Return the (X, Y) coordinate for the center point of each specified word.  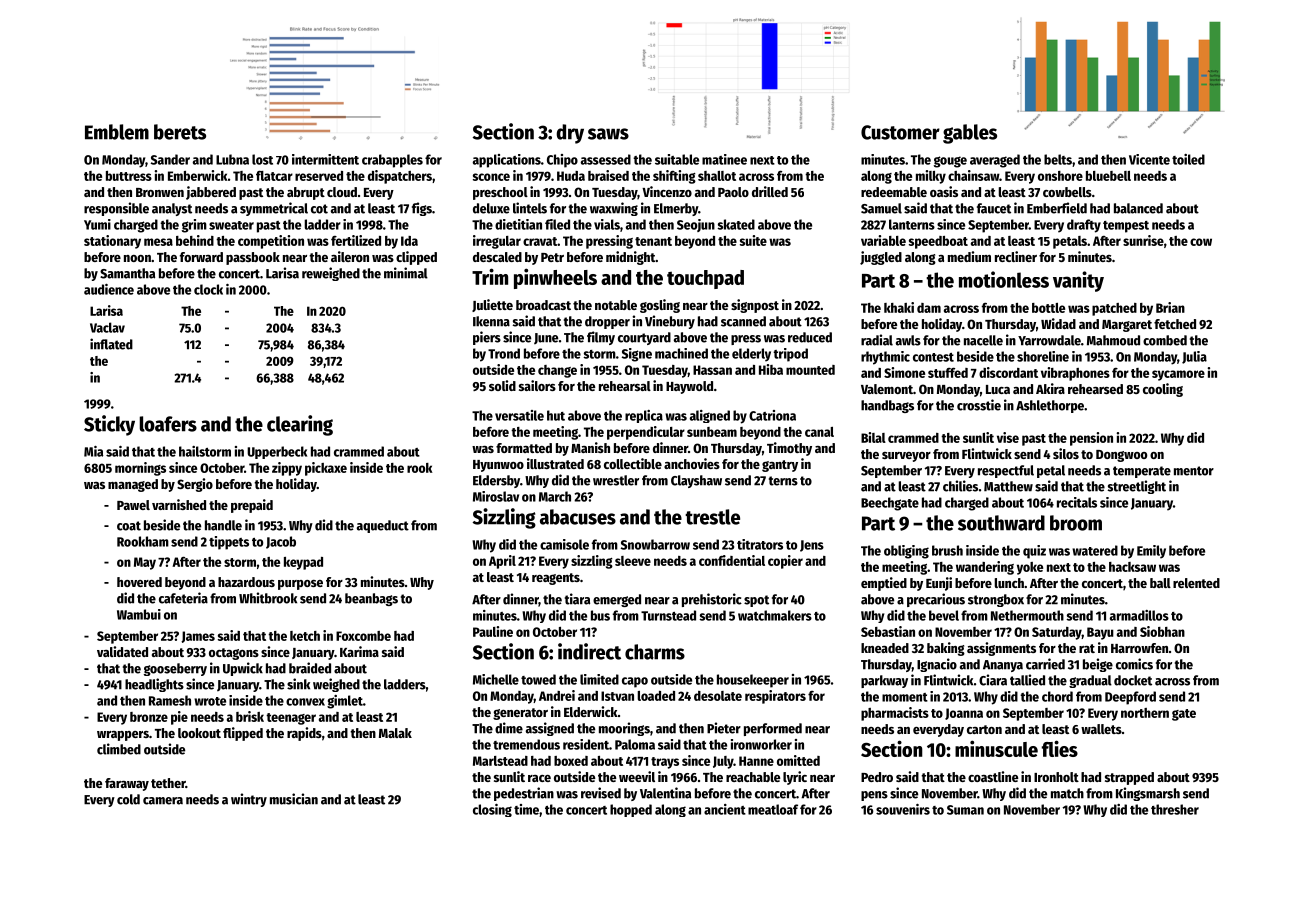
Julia (1194, 357)
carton (984, 729)
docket (1133, 680)
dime (509, 728)
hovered (139, 582)
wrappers (123, 736)
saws (608, 134)
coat (129, 526)
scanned (743, 321)
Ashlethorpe (1050, 406)
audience (109, 289)
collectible (633, 463)
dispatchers (400, 177)
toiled (1188, 159)
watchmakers (775, 615)
